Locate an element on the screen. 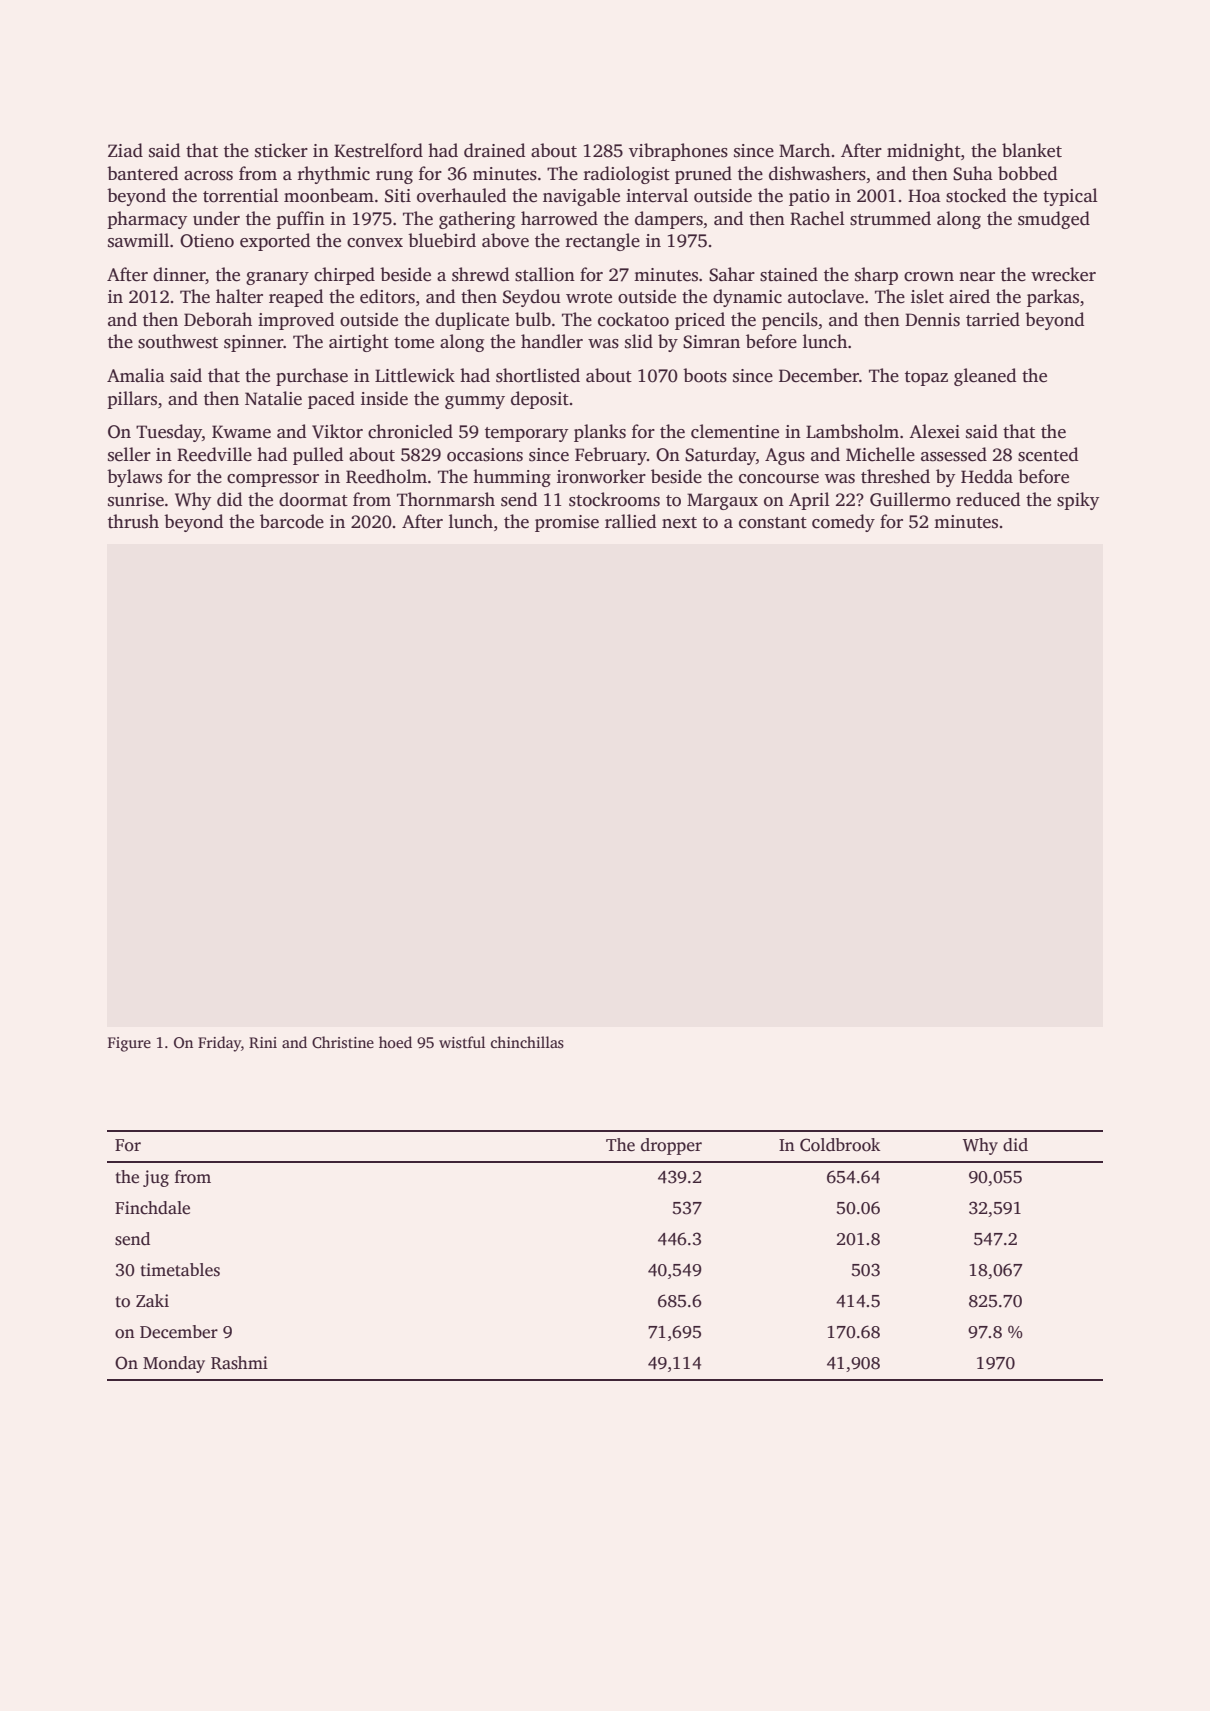 The width and height of the screenshot is (1210, 1711). Kestrelford is located at coordinates (378, 150).
